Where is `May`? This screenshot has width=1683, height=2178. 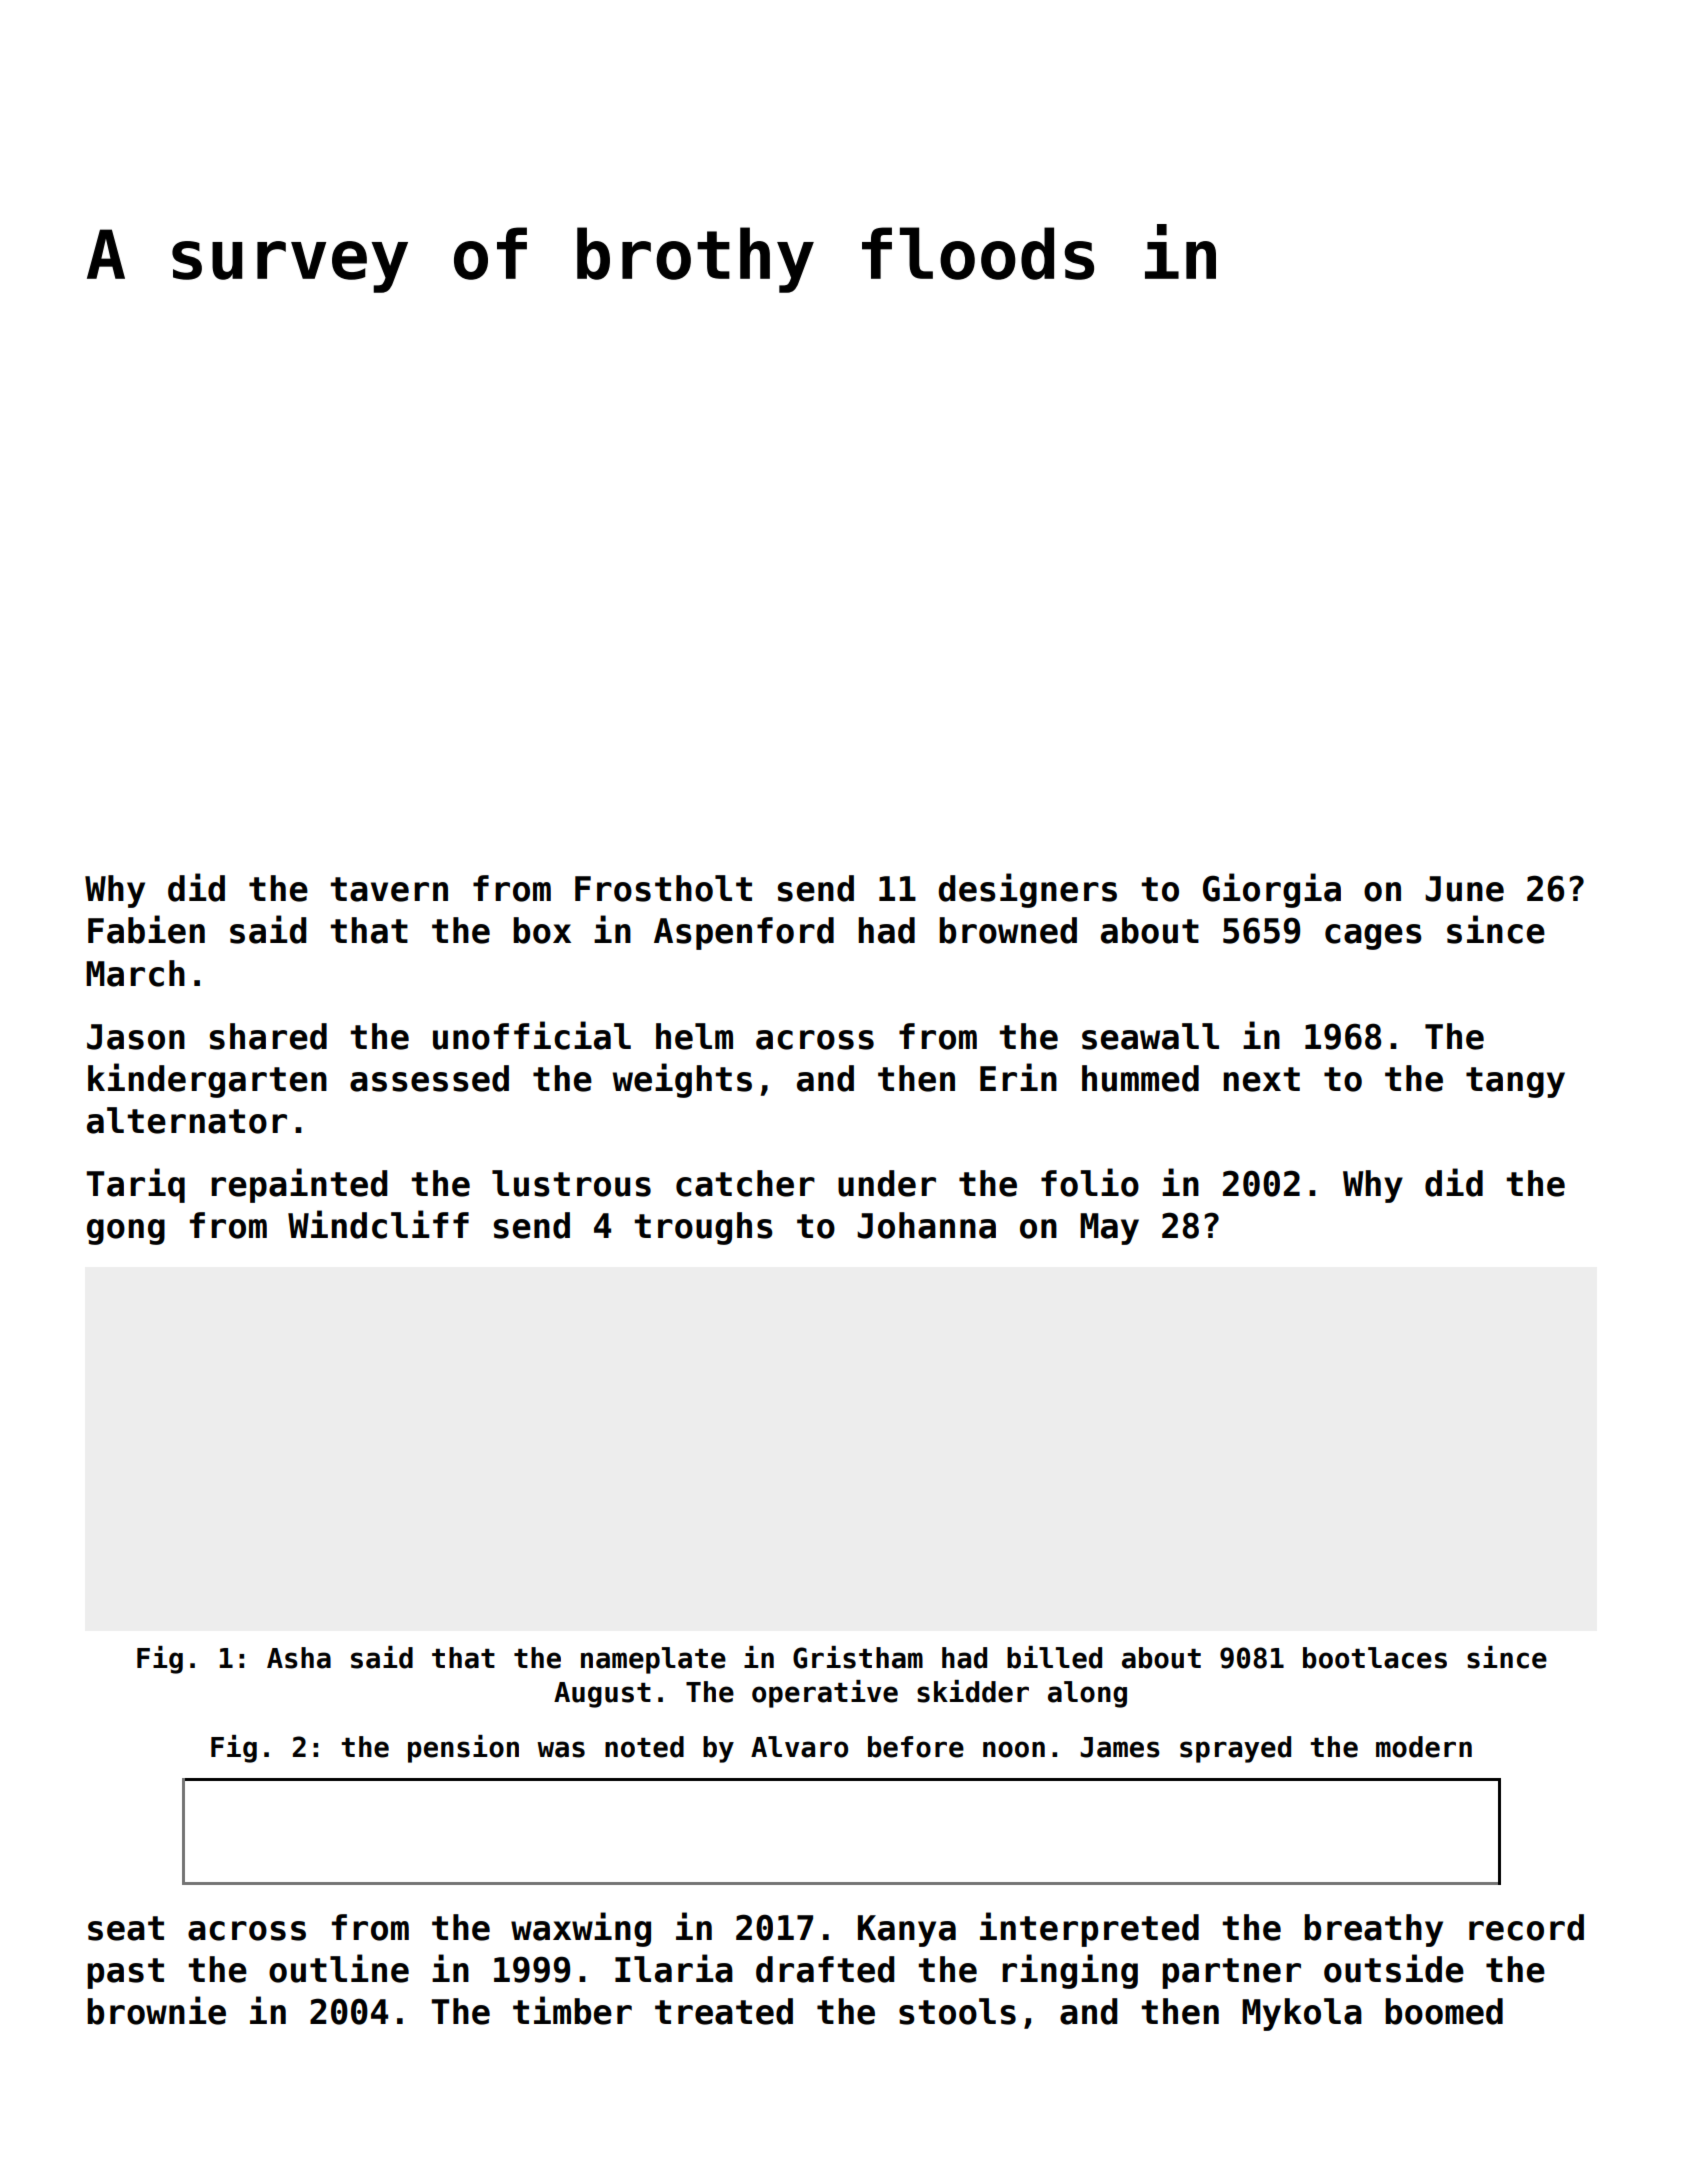
May is located at coordinates (1109, 1229).
